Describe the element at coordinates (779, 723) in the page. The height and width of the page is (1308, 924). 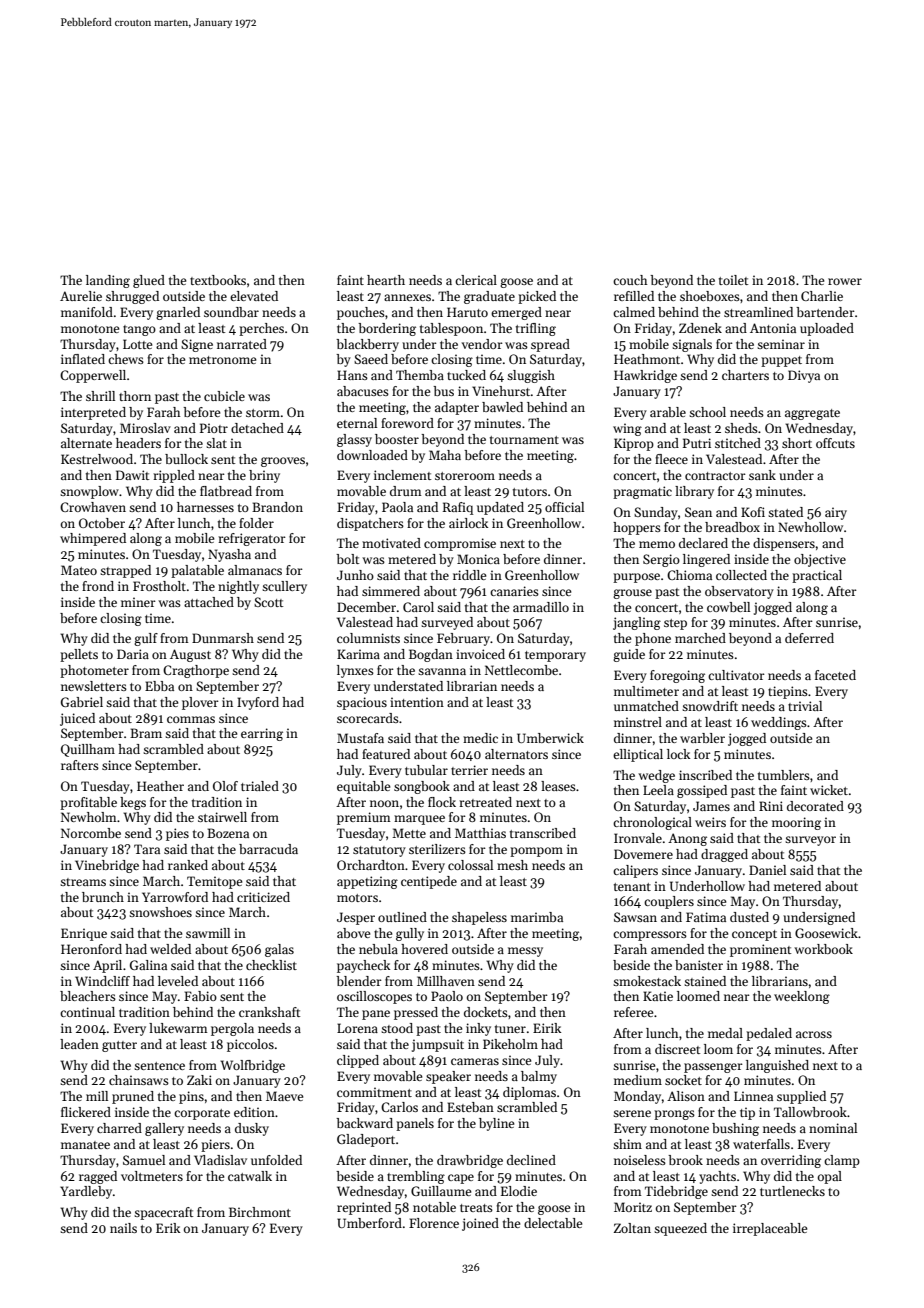
I see `weddings` at that location.
